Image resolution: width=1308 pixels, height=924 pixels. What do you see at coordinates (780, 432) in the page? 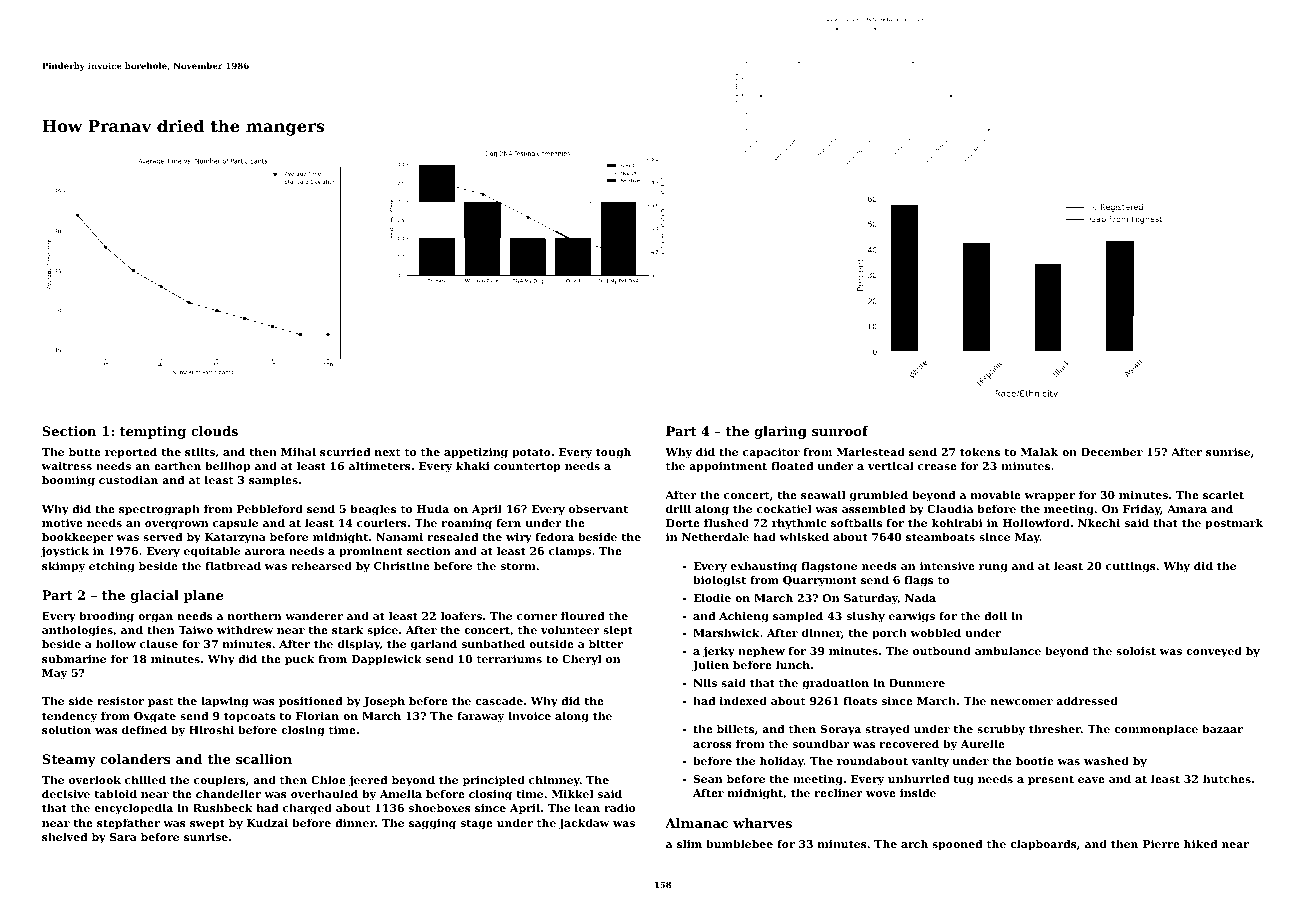
I see `glaring` at bounding box center [780, 432].
